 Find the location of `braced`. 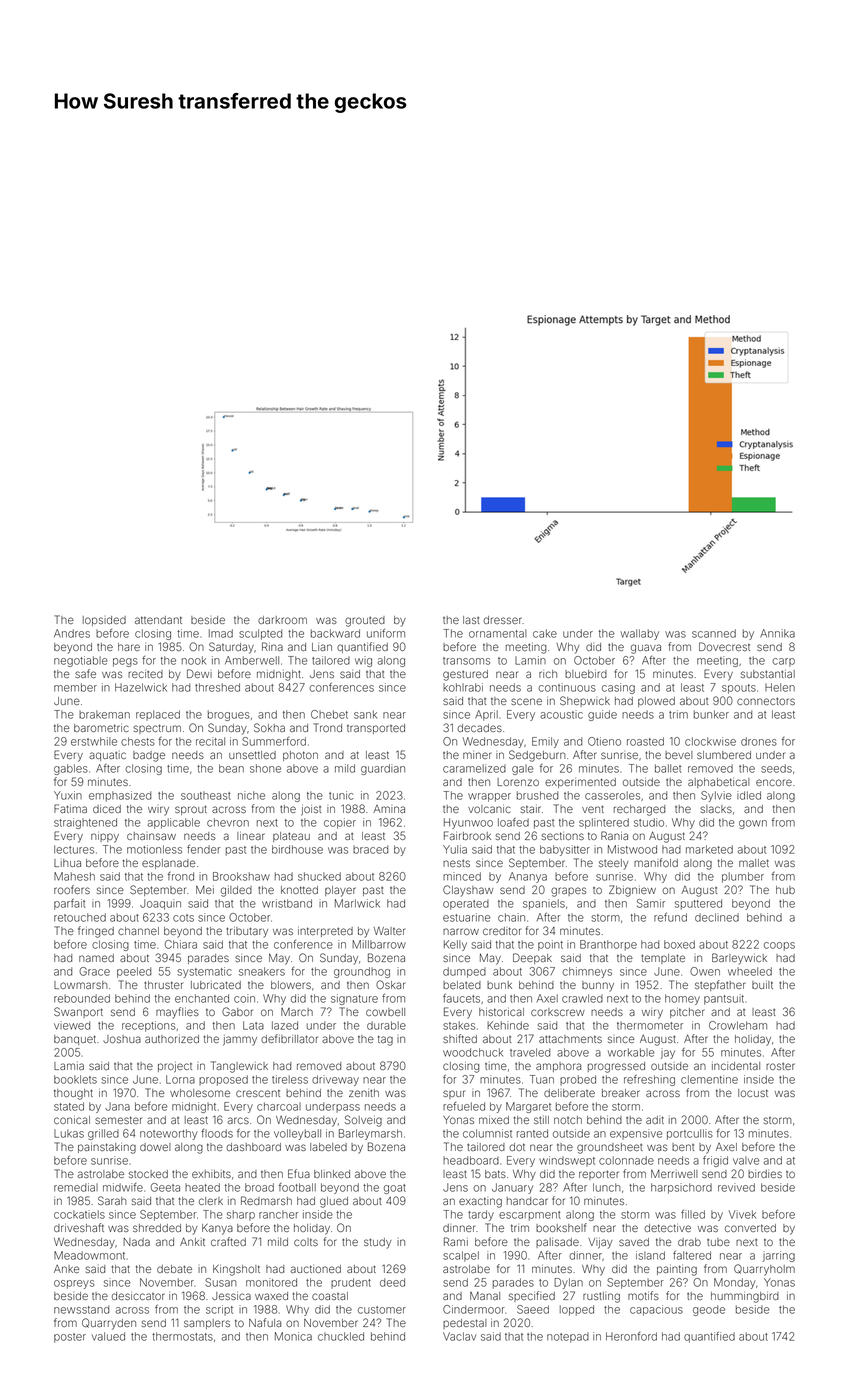

braced is located at coordinates (370, 849).
